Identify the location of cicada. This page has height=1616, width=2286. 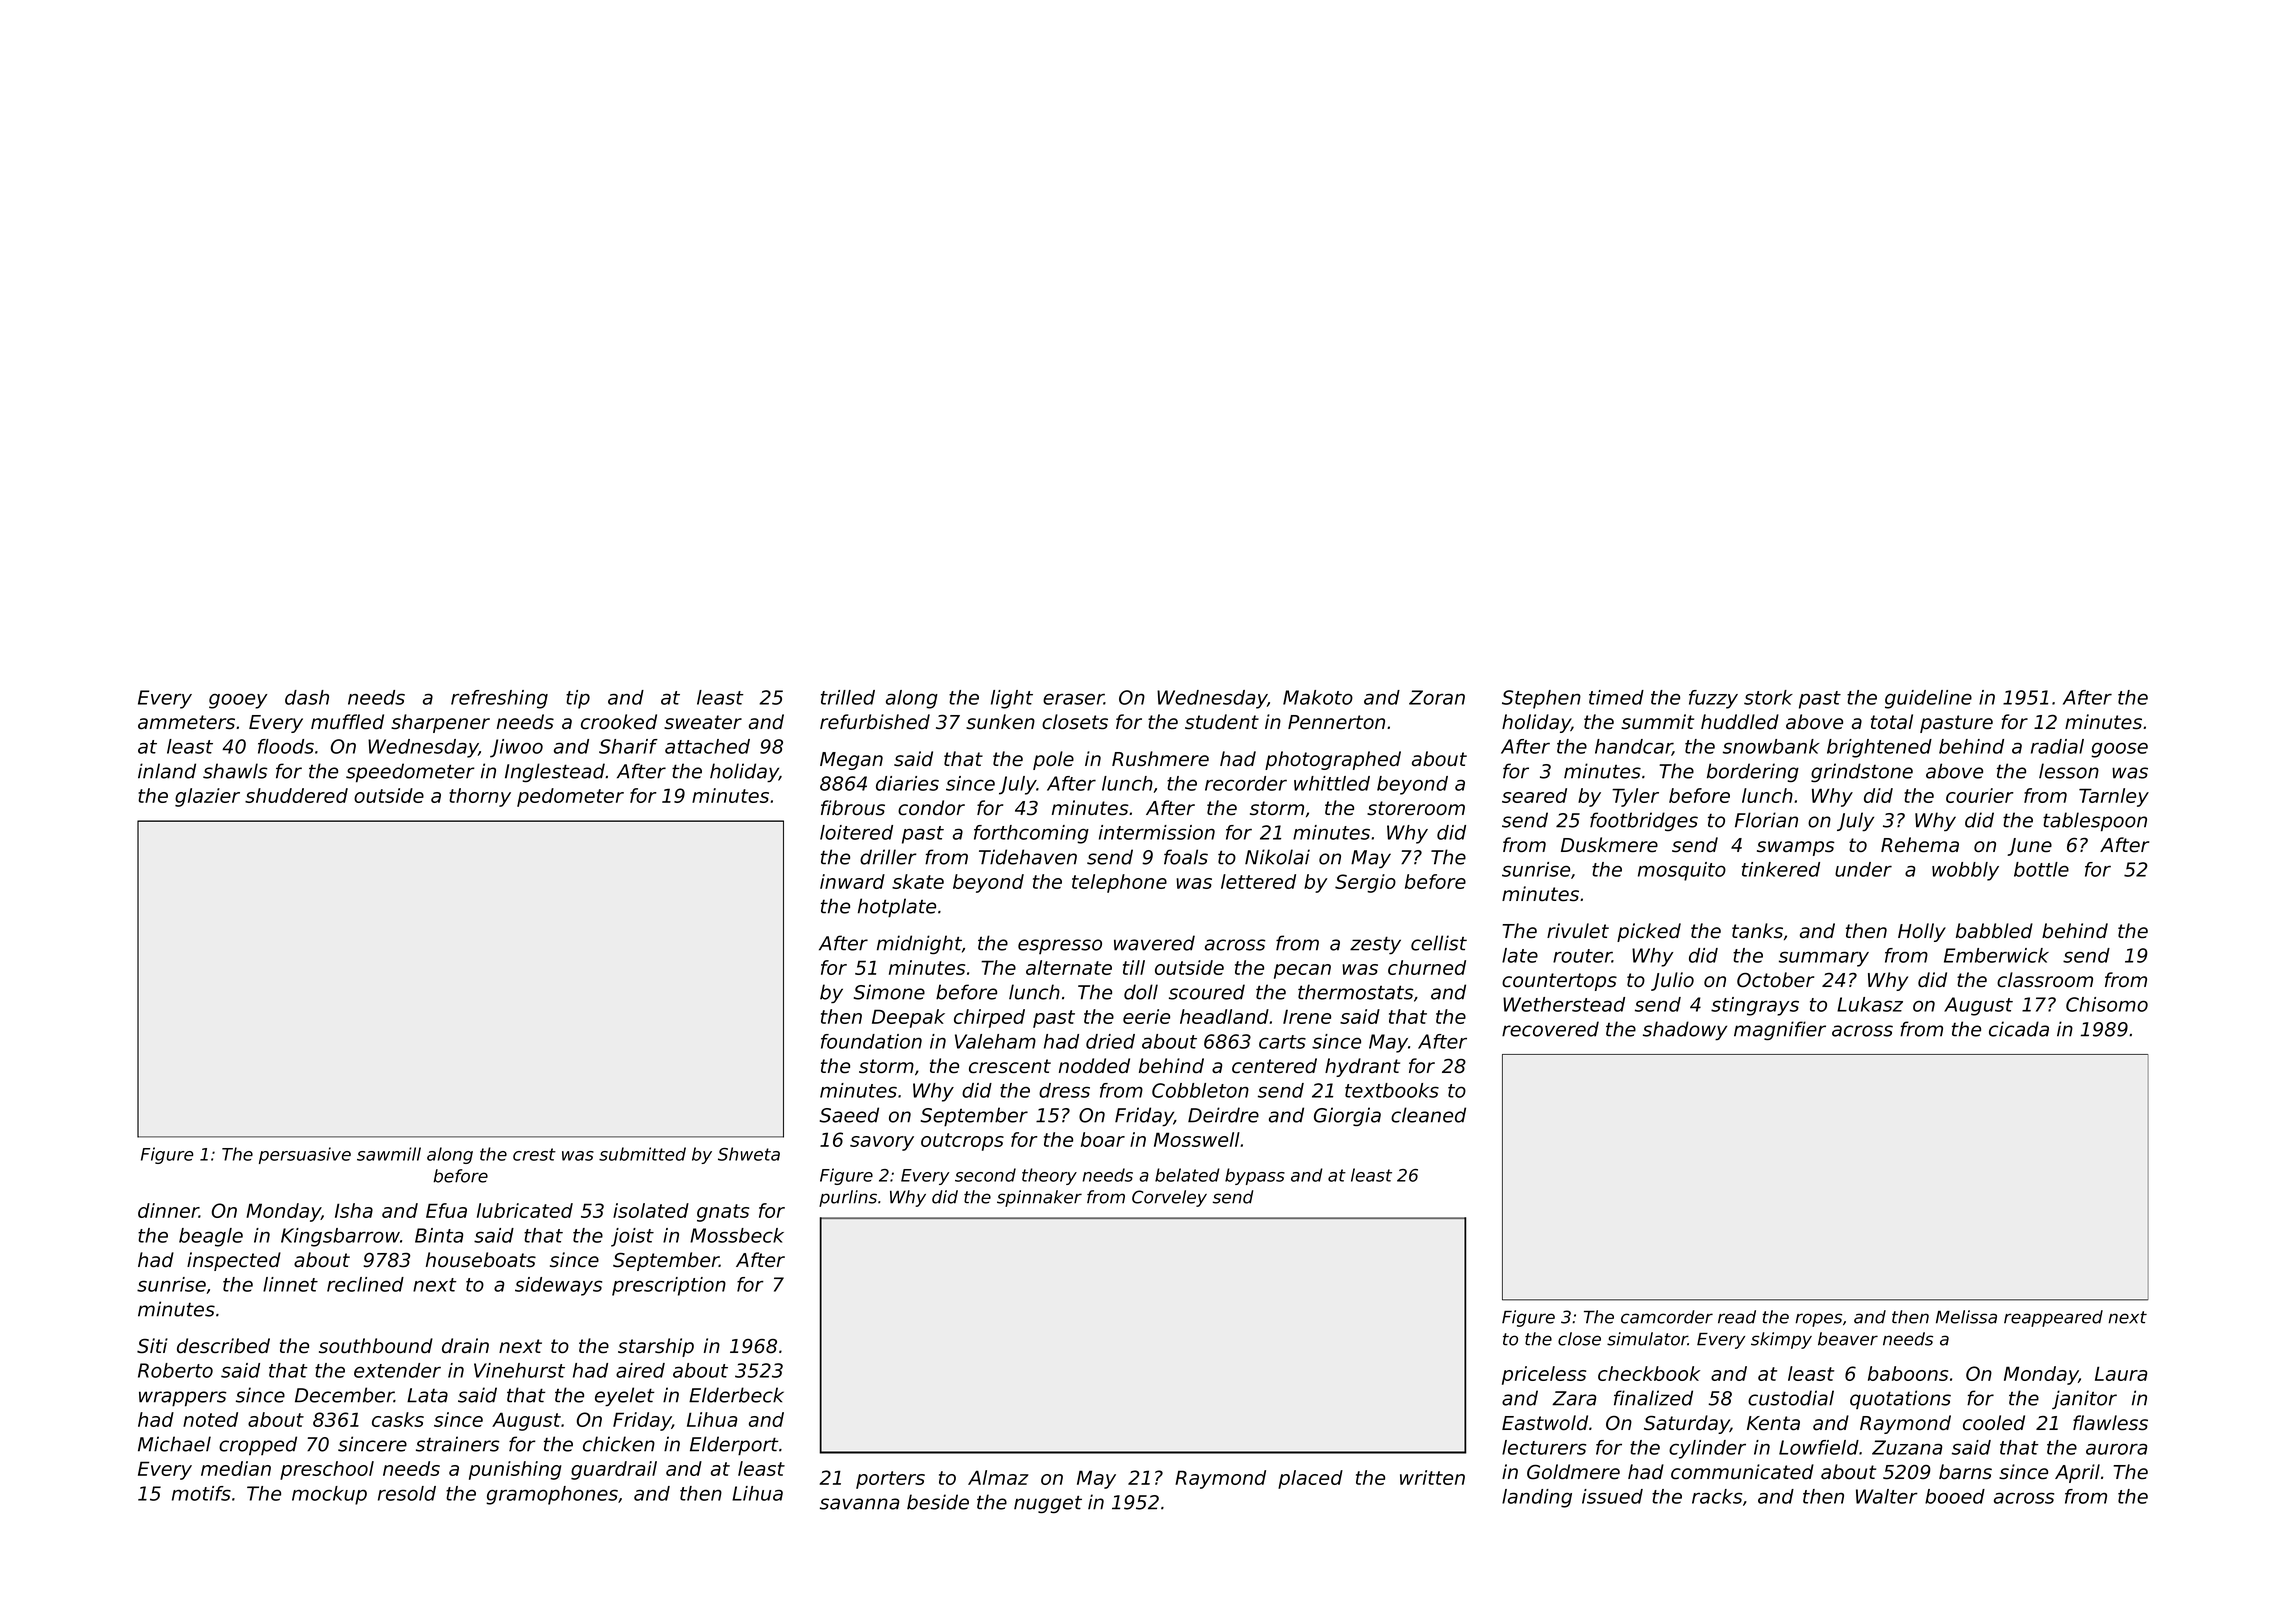
(2019, 1029).
